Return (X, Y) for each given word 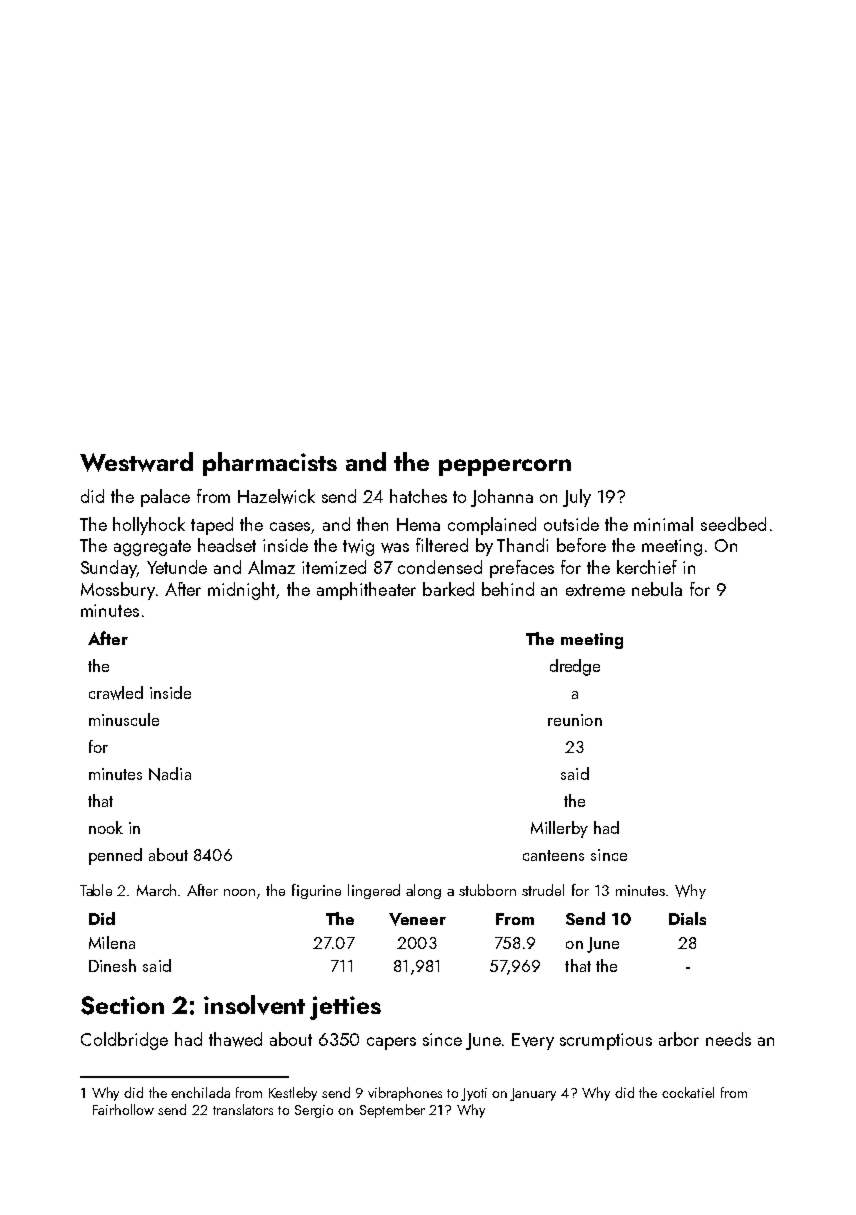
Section (122, 1005)
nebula (657, 589)
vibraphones (405, 1094)
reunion (575, 720)
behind (508, 589)
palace (165, 498)
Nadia (170, 774)
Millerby (559, 829)
